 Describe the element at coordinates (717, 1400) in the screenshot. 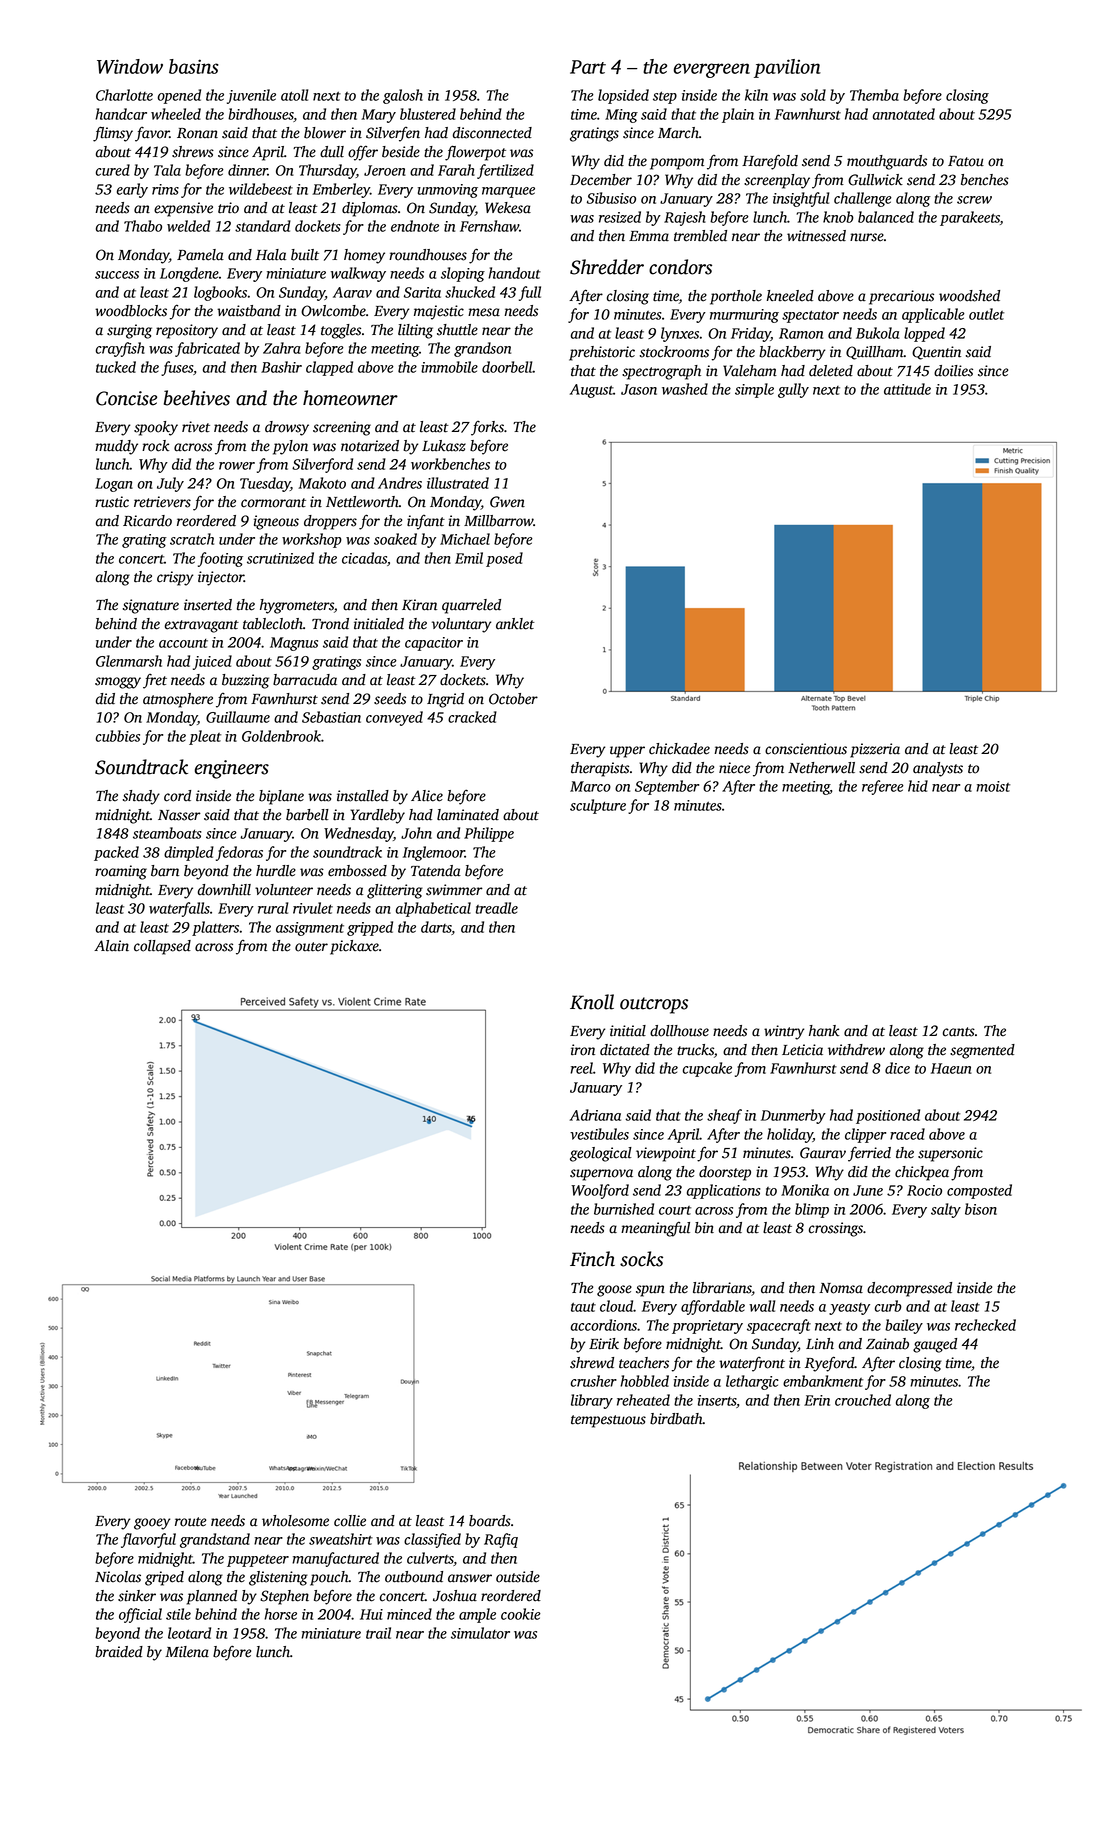

I see `inserts` at that location.
